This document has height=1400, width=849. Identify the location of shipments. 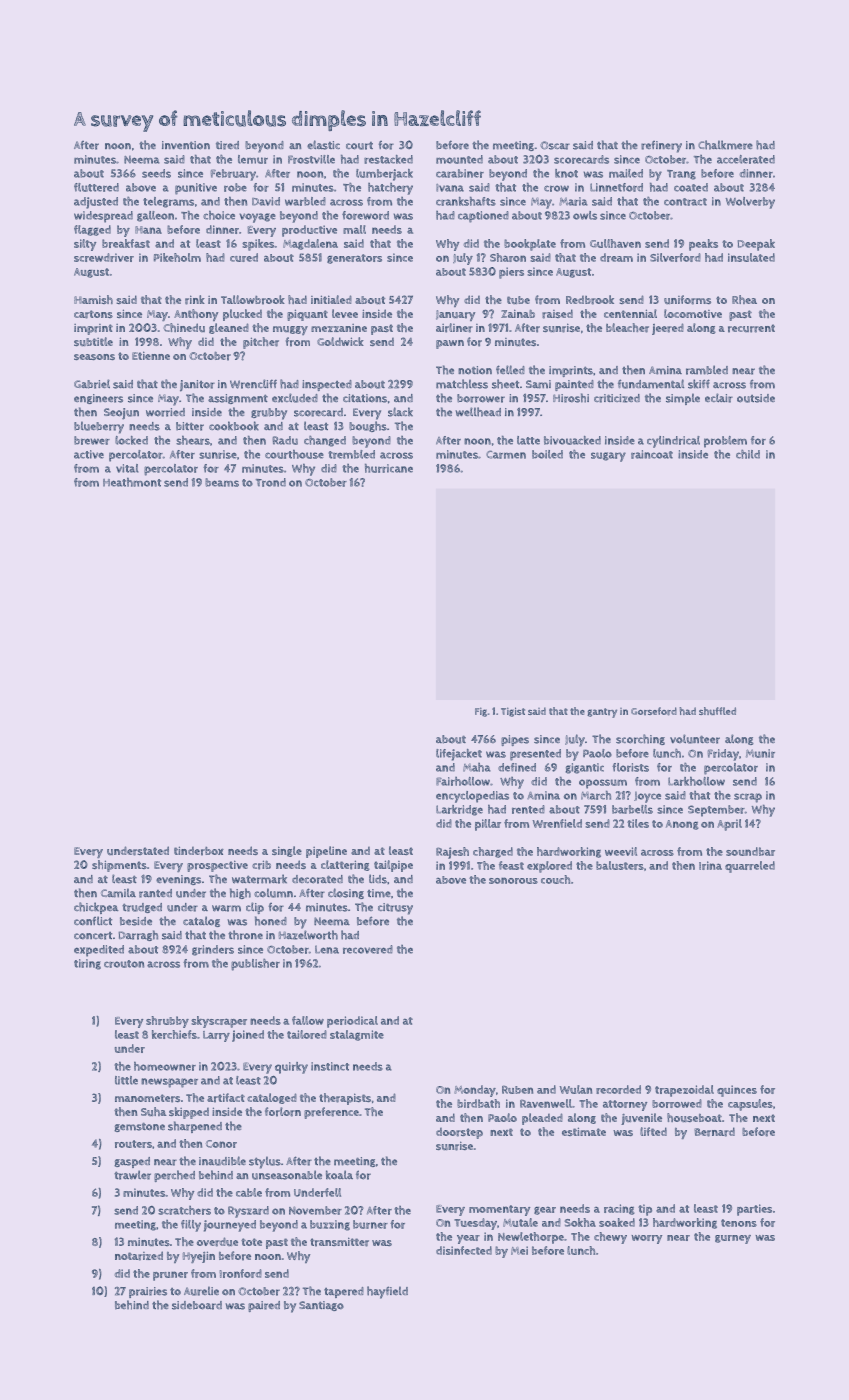
(119, 866).
